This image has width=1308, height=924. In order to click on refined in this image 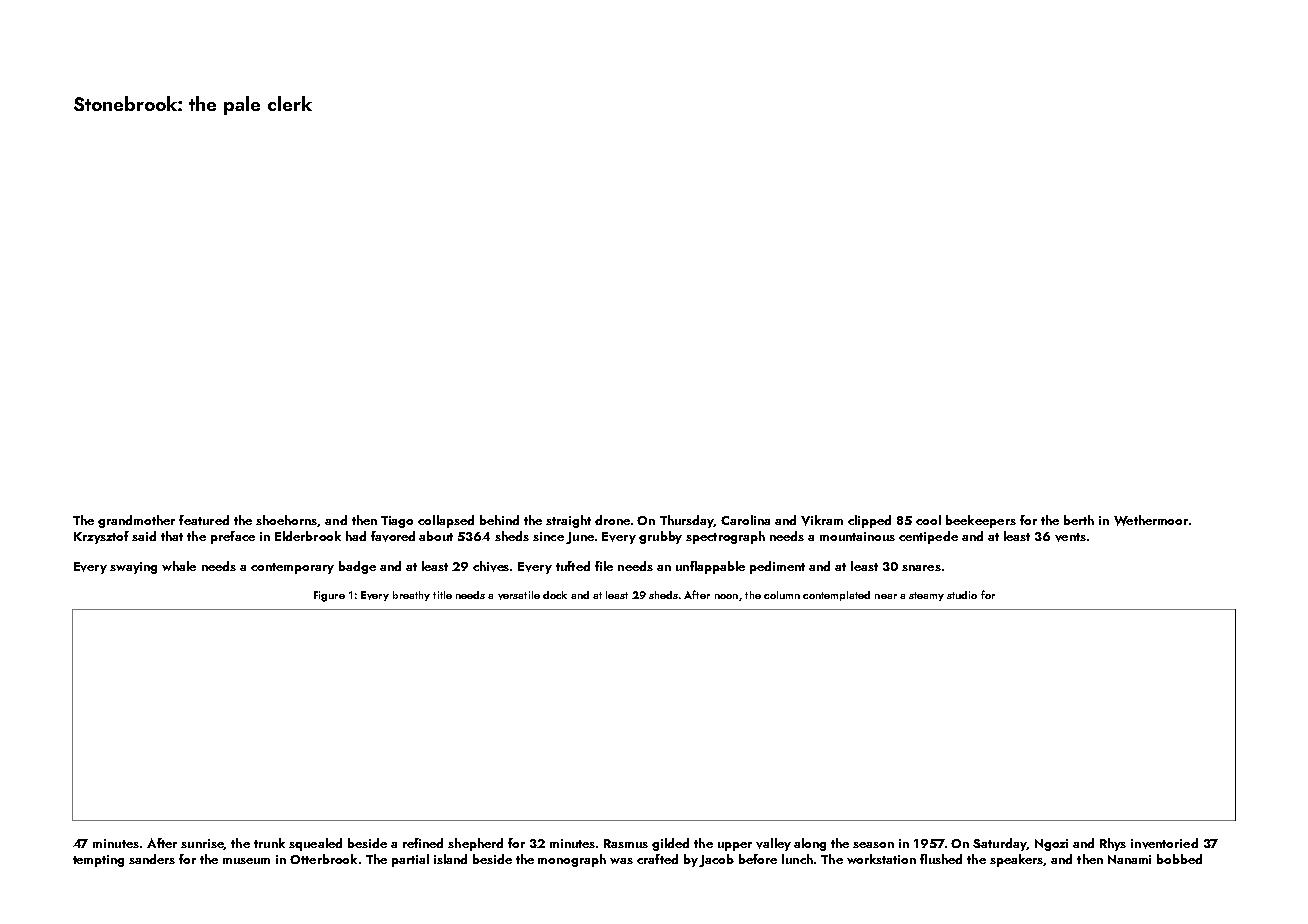, I will do `click(423, 843)`.
